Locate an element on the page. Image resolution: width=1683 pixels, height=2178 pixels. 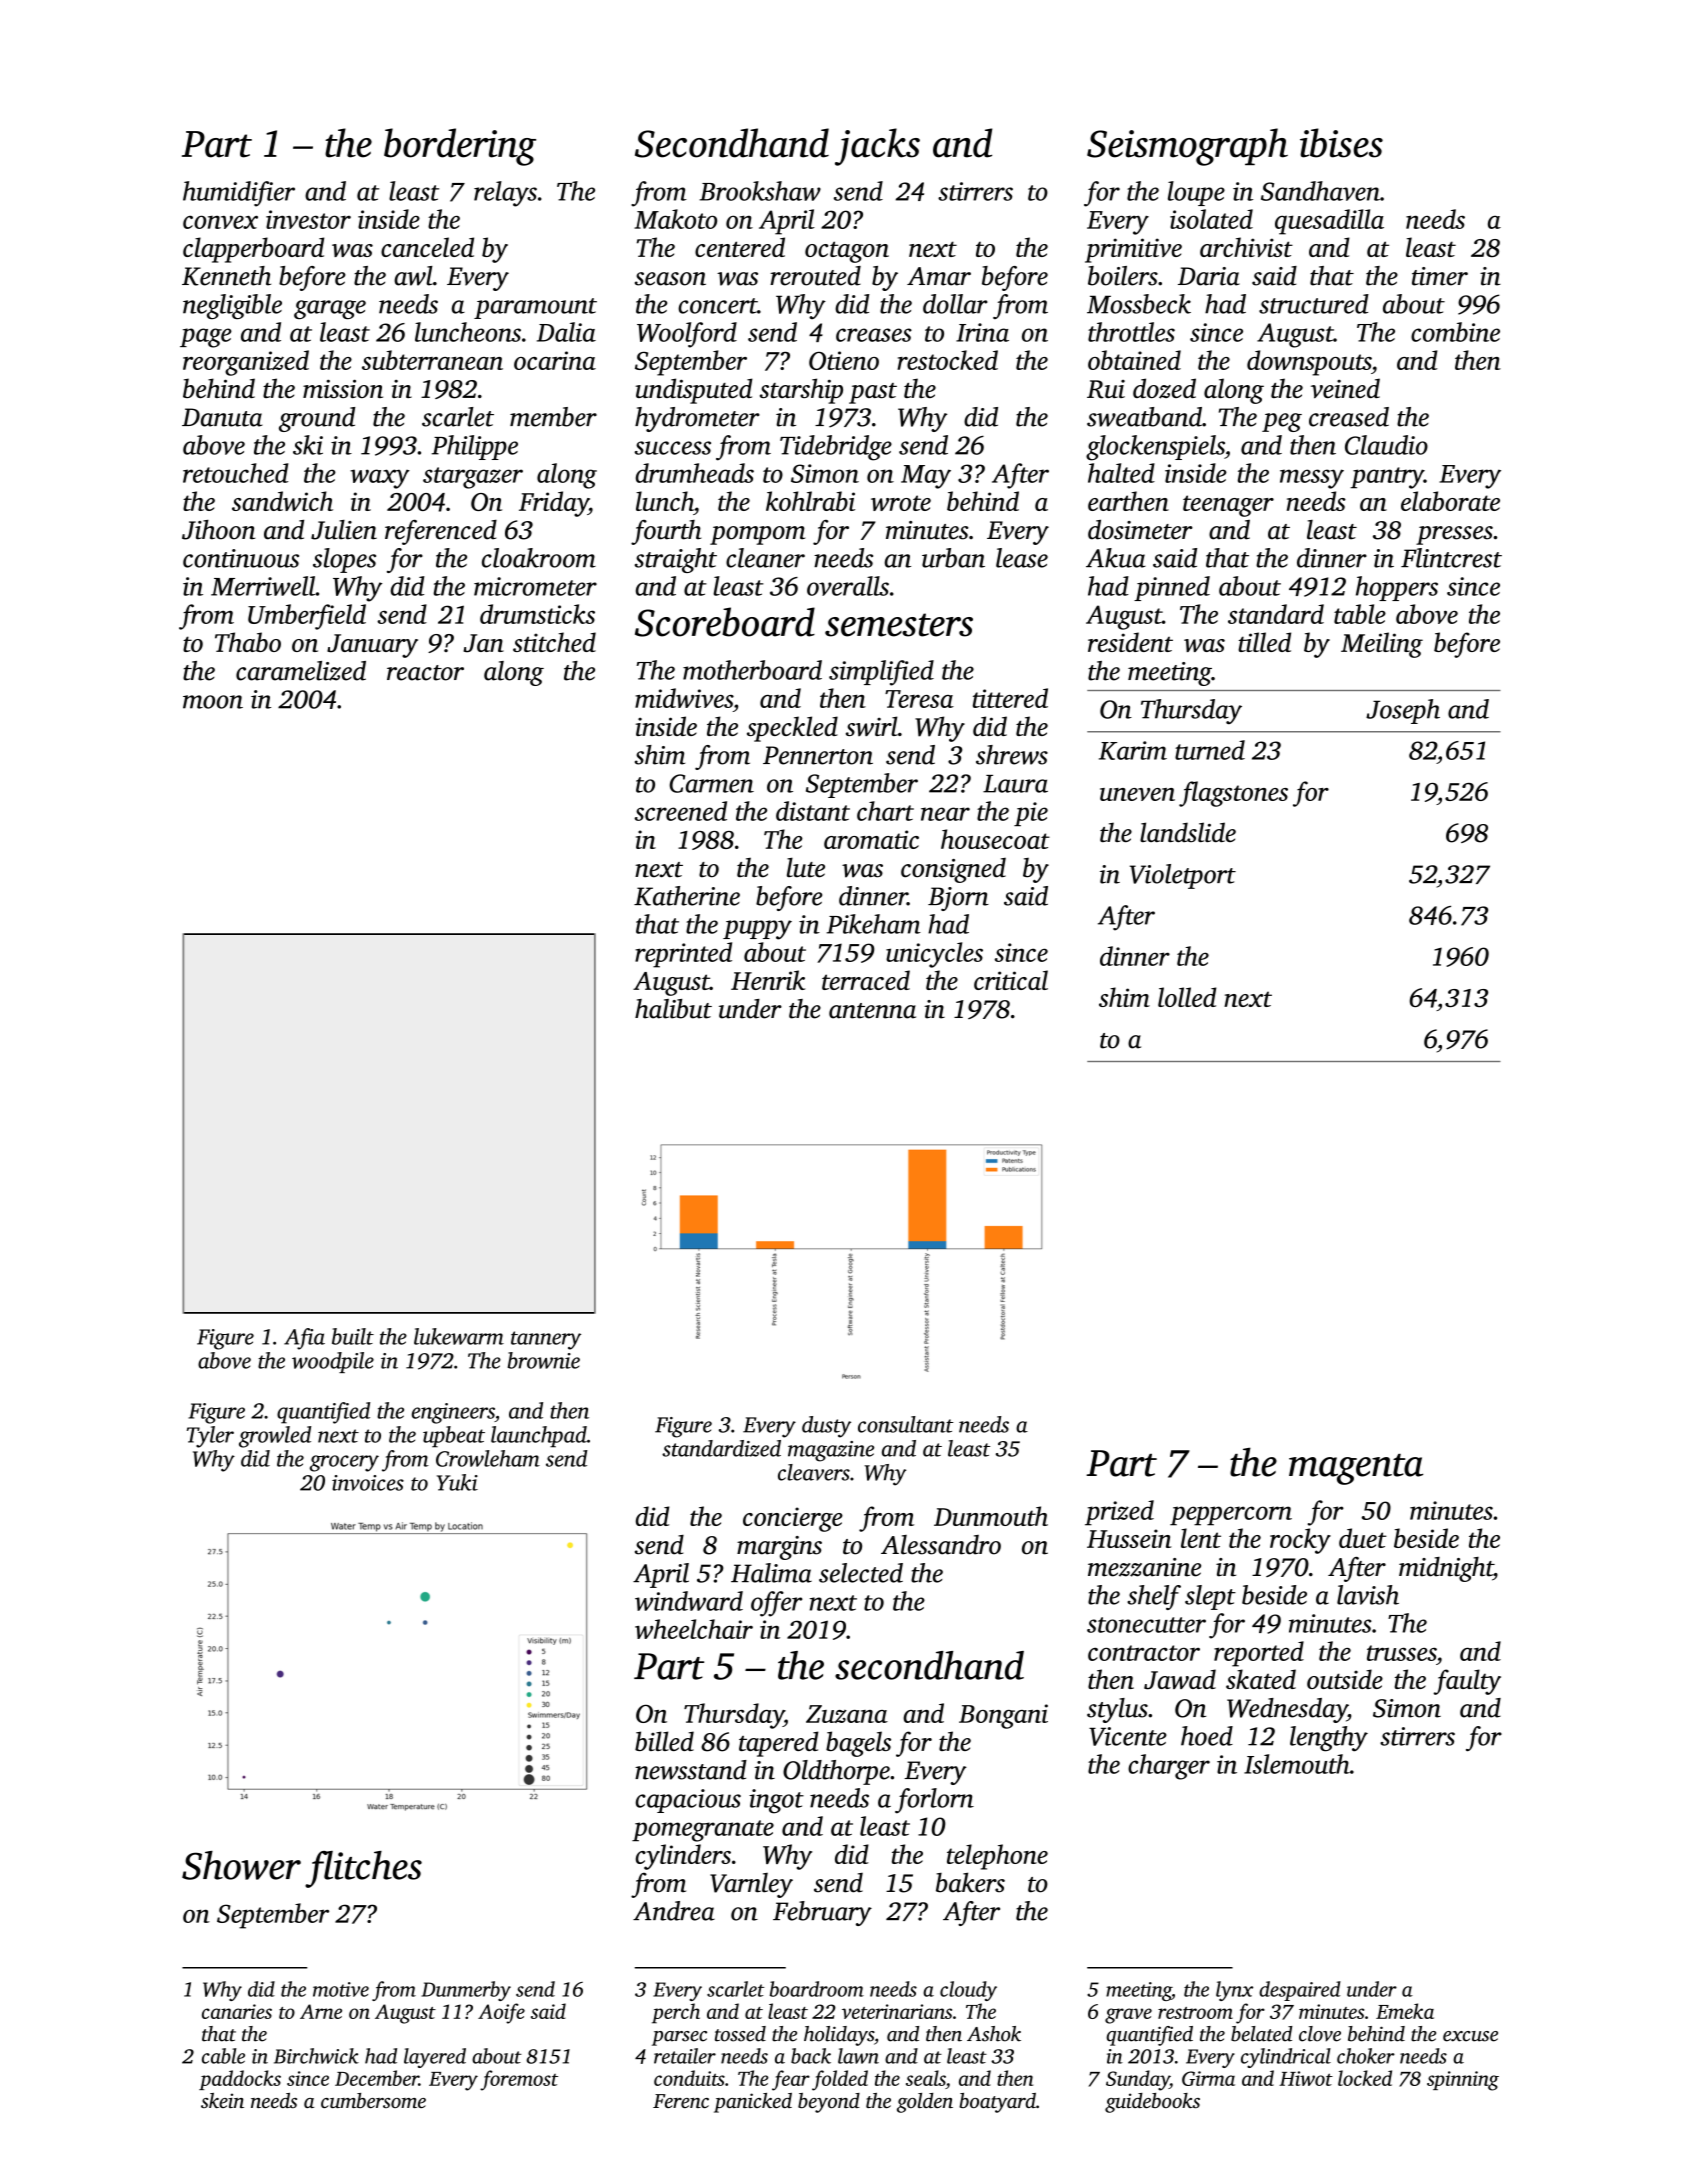
Tyler is located at coordinates (210, 1437).
